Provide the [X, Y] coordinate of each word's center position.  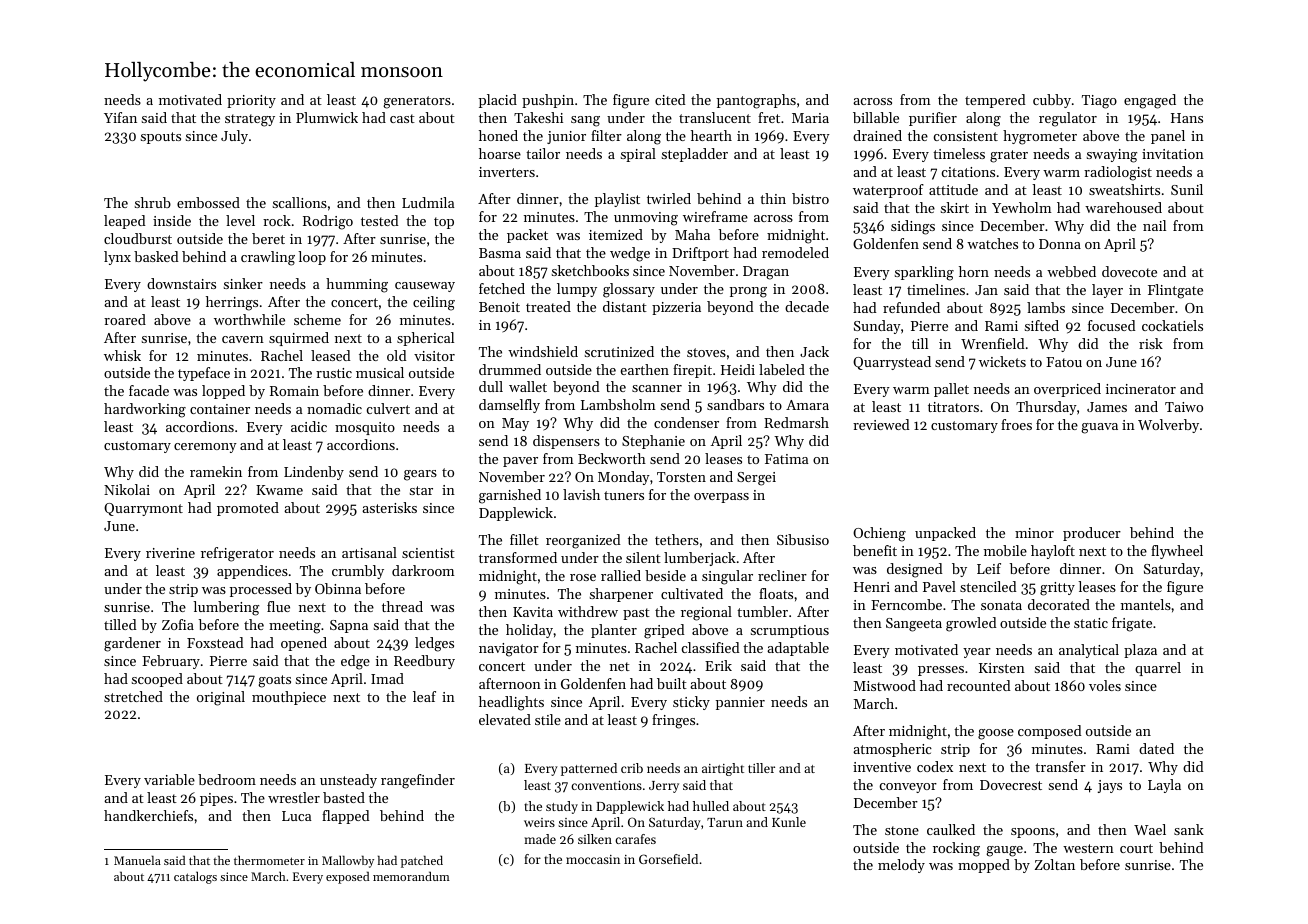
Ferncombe [906, 604]
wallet [528, 386]
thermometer [269, 860]
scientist [428, 553]
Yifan [120, 117]
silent [643, 557]
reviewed [881, 424]
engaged [1150, 101]
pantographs [756, 101]
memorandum [411, 876]
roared [125, 319]
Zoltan [1055, 864]
